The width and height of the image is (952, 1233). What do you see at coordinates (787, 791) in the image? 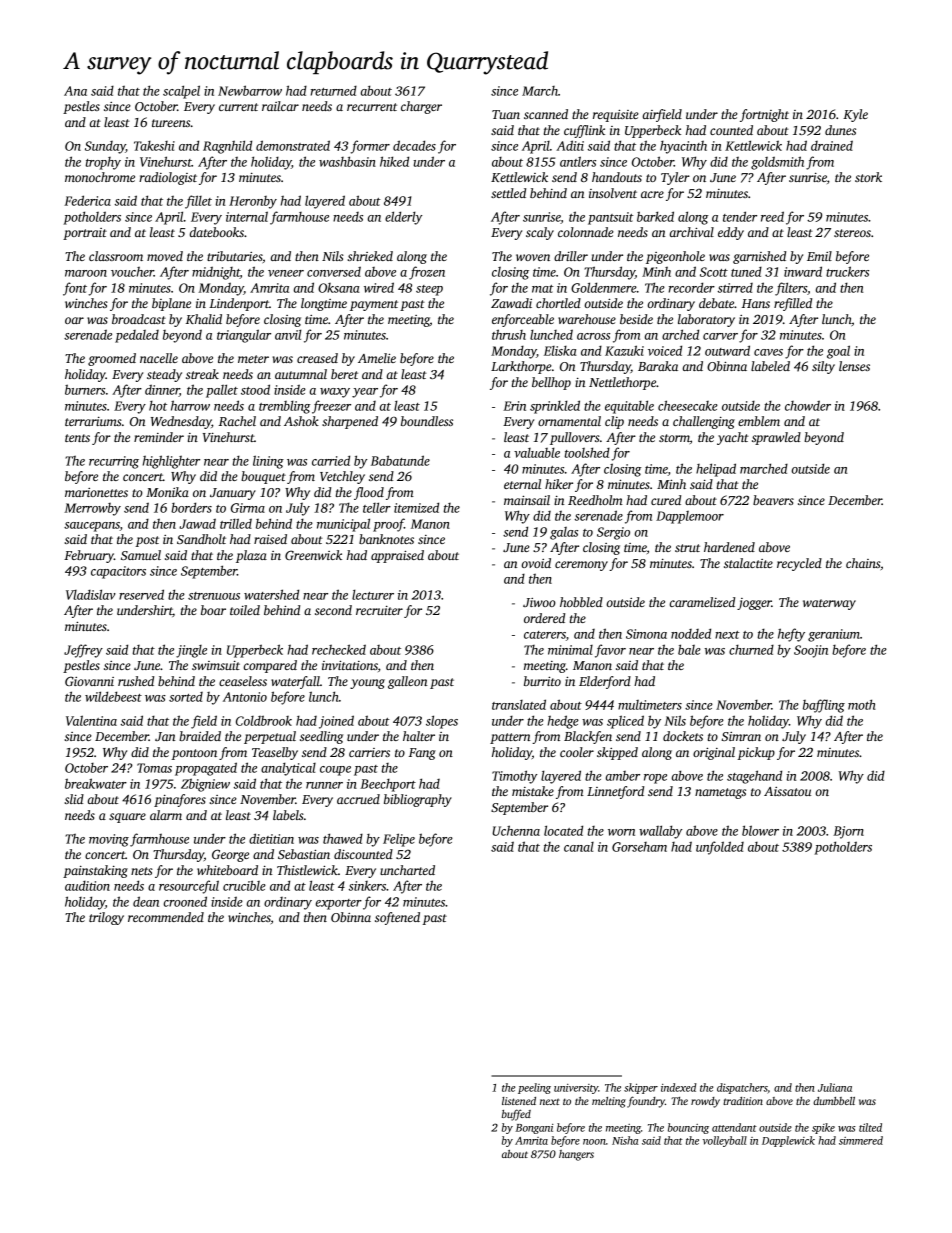
I see `Aissatou` at bounding box center [787, 791].
